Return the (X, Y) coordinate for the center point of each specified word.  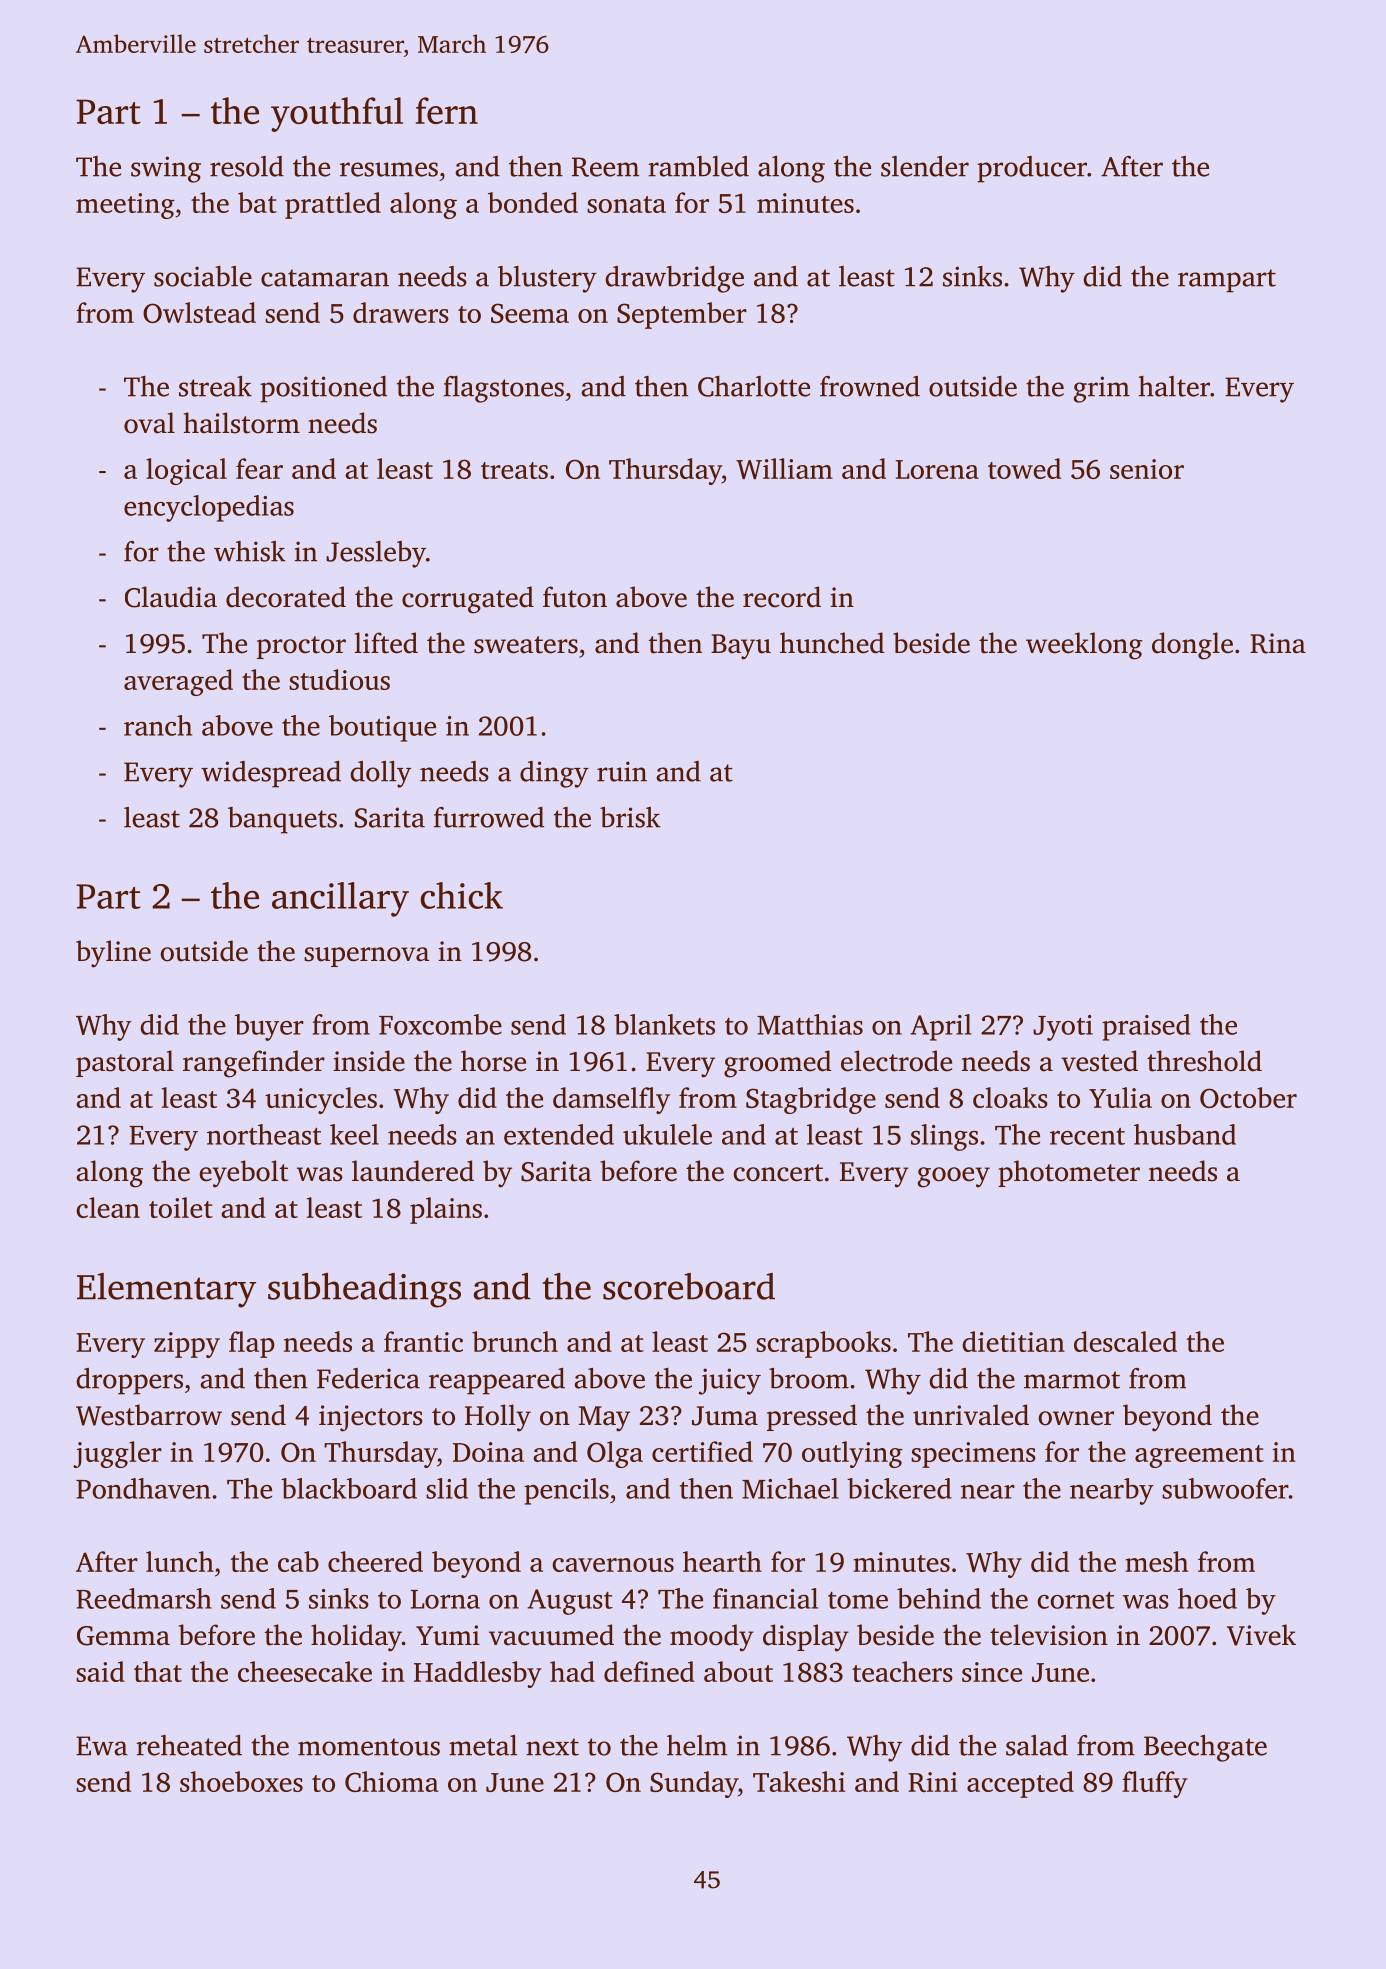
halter (1174, 386)
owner (1076, 1418)
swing (166, 169)
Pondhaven (143, 1488)
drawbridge (674, 279)
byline (113, 954)
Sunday (694, 1784)
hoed (1207, 1598)
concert (778, 1173)
